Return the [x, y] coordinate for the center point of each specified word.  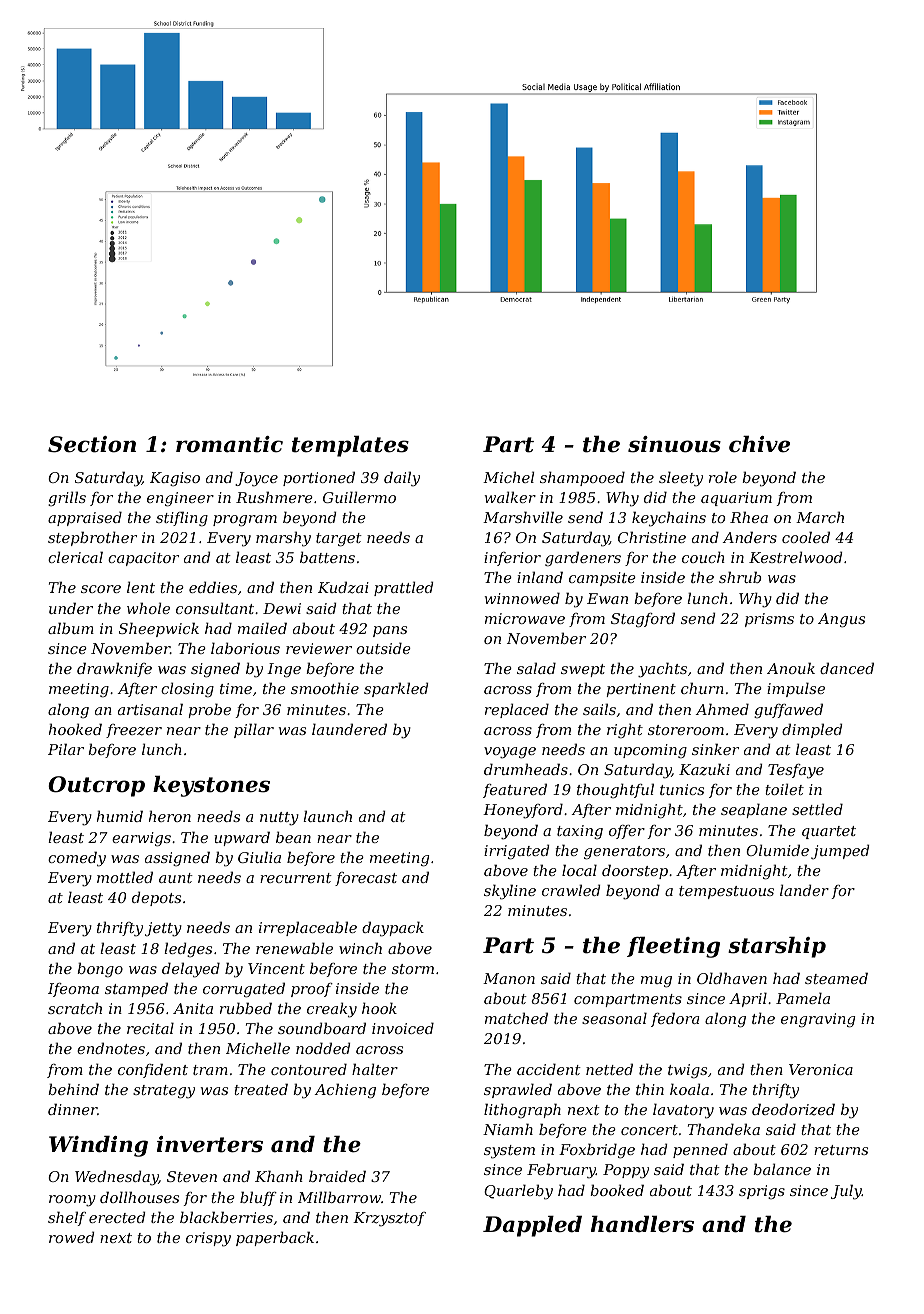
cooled [806, 537]
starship [777, 947]
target [339, 540]
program [245, 521]
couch [703, 557]
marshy [283, 539]
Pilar [66, 749]
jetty [163, 929]
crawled [571, 890]
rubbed [246, 1008]
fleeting [673, 947]
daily [402, 479]
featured [515, 790]
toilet [784, 789]
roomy [72, 1201]
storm [413, 969]
